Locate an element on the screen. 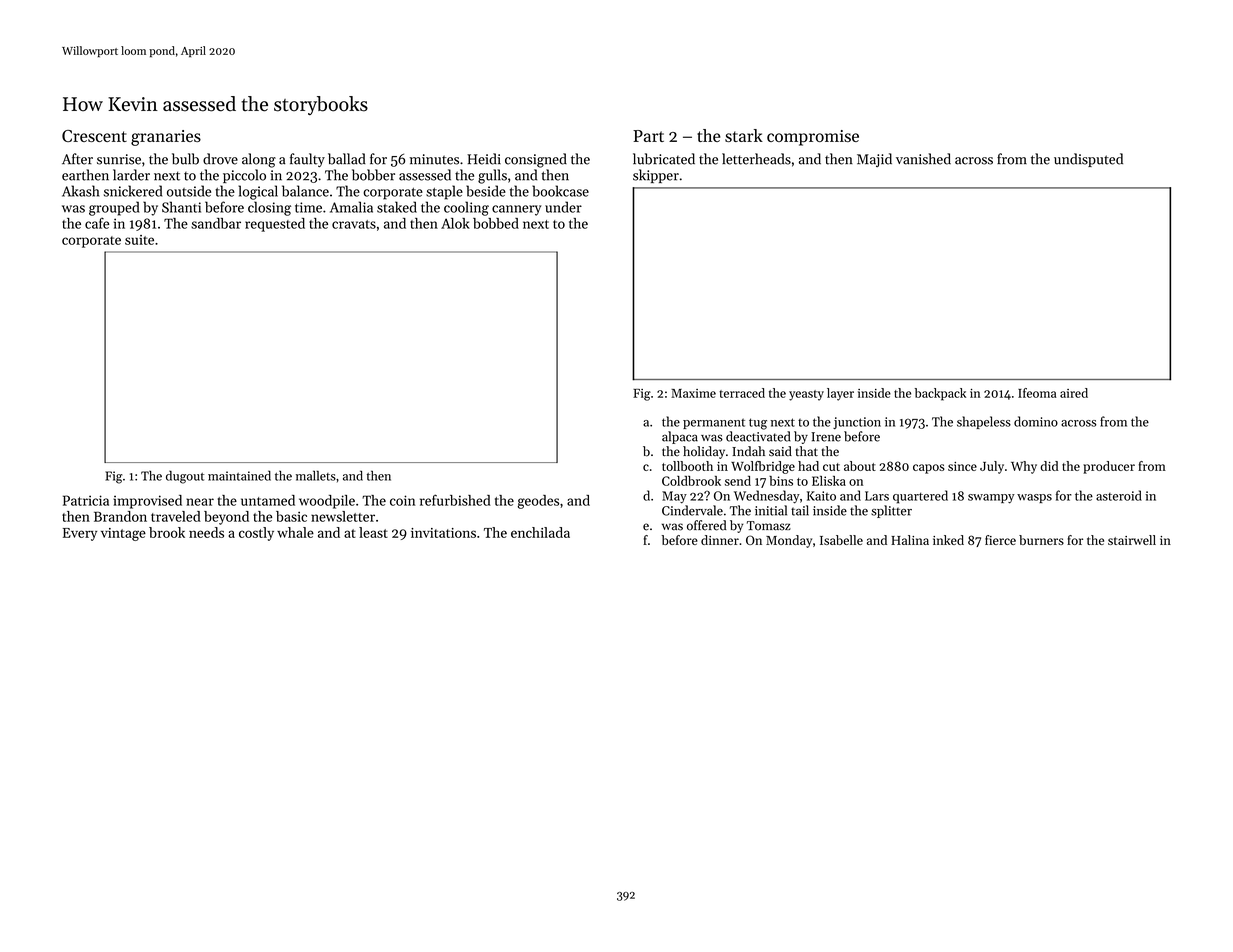 This screenshot has height=952, width=1233. Maxime is located at coordinates (693, 393).
